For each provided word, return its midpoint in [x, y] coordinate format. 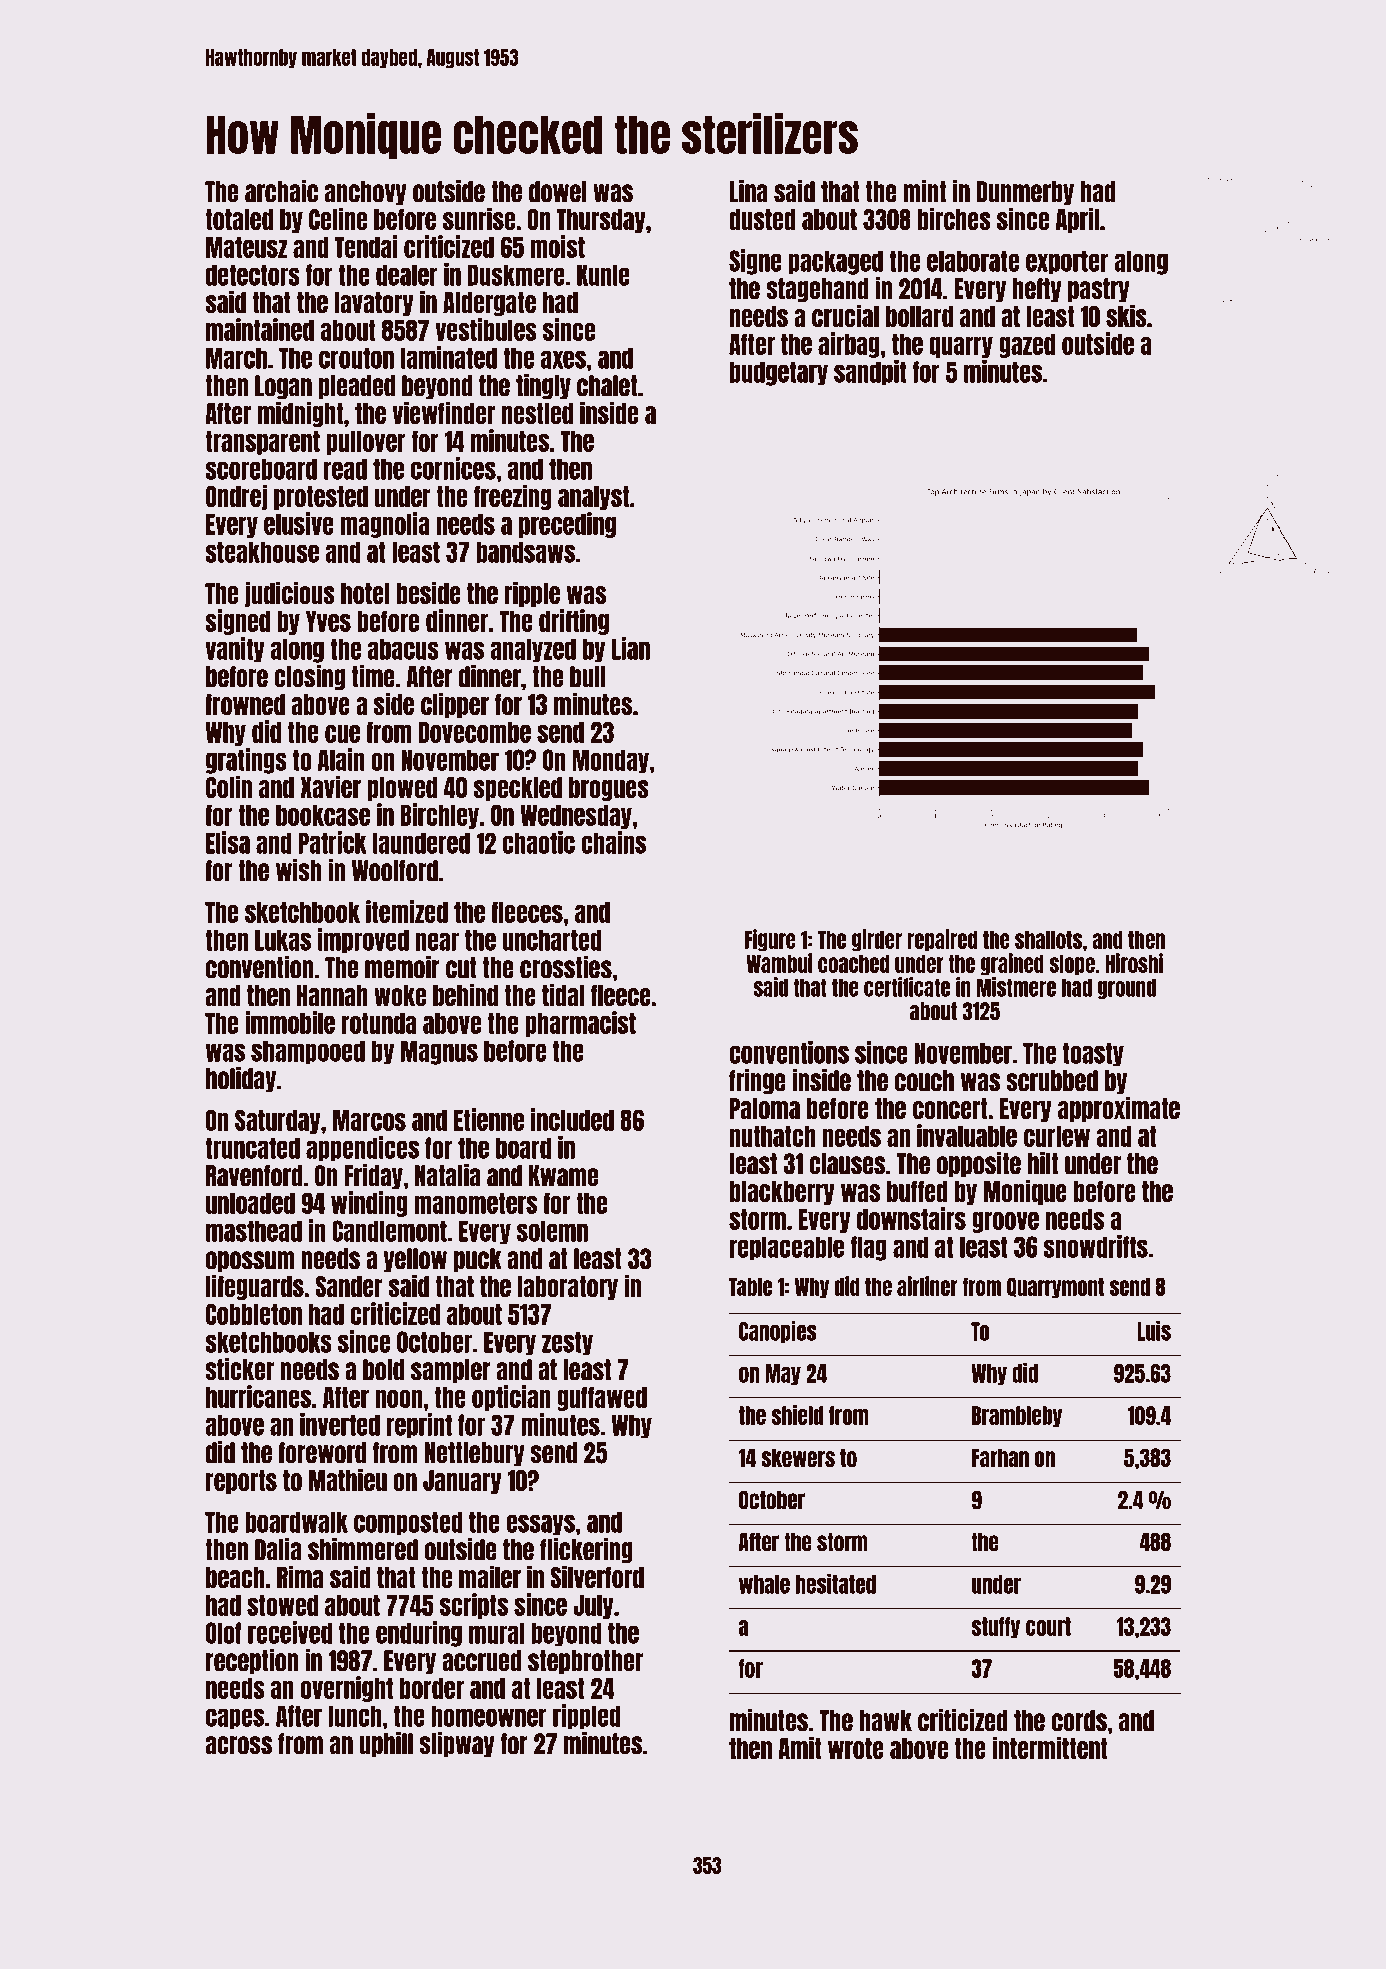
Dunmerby [1025, 193]
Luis [1154, 1331]
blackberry [782, 1193]
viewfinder [443, 412]
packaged [836, 262]
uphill [386, 1744]
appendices [362, 1148]
